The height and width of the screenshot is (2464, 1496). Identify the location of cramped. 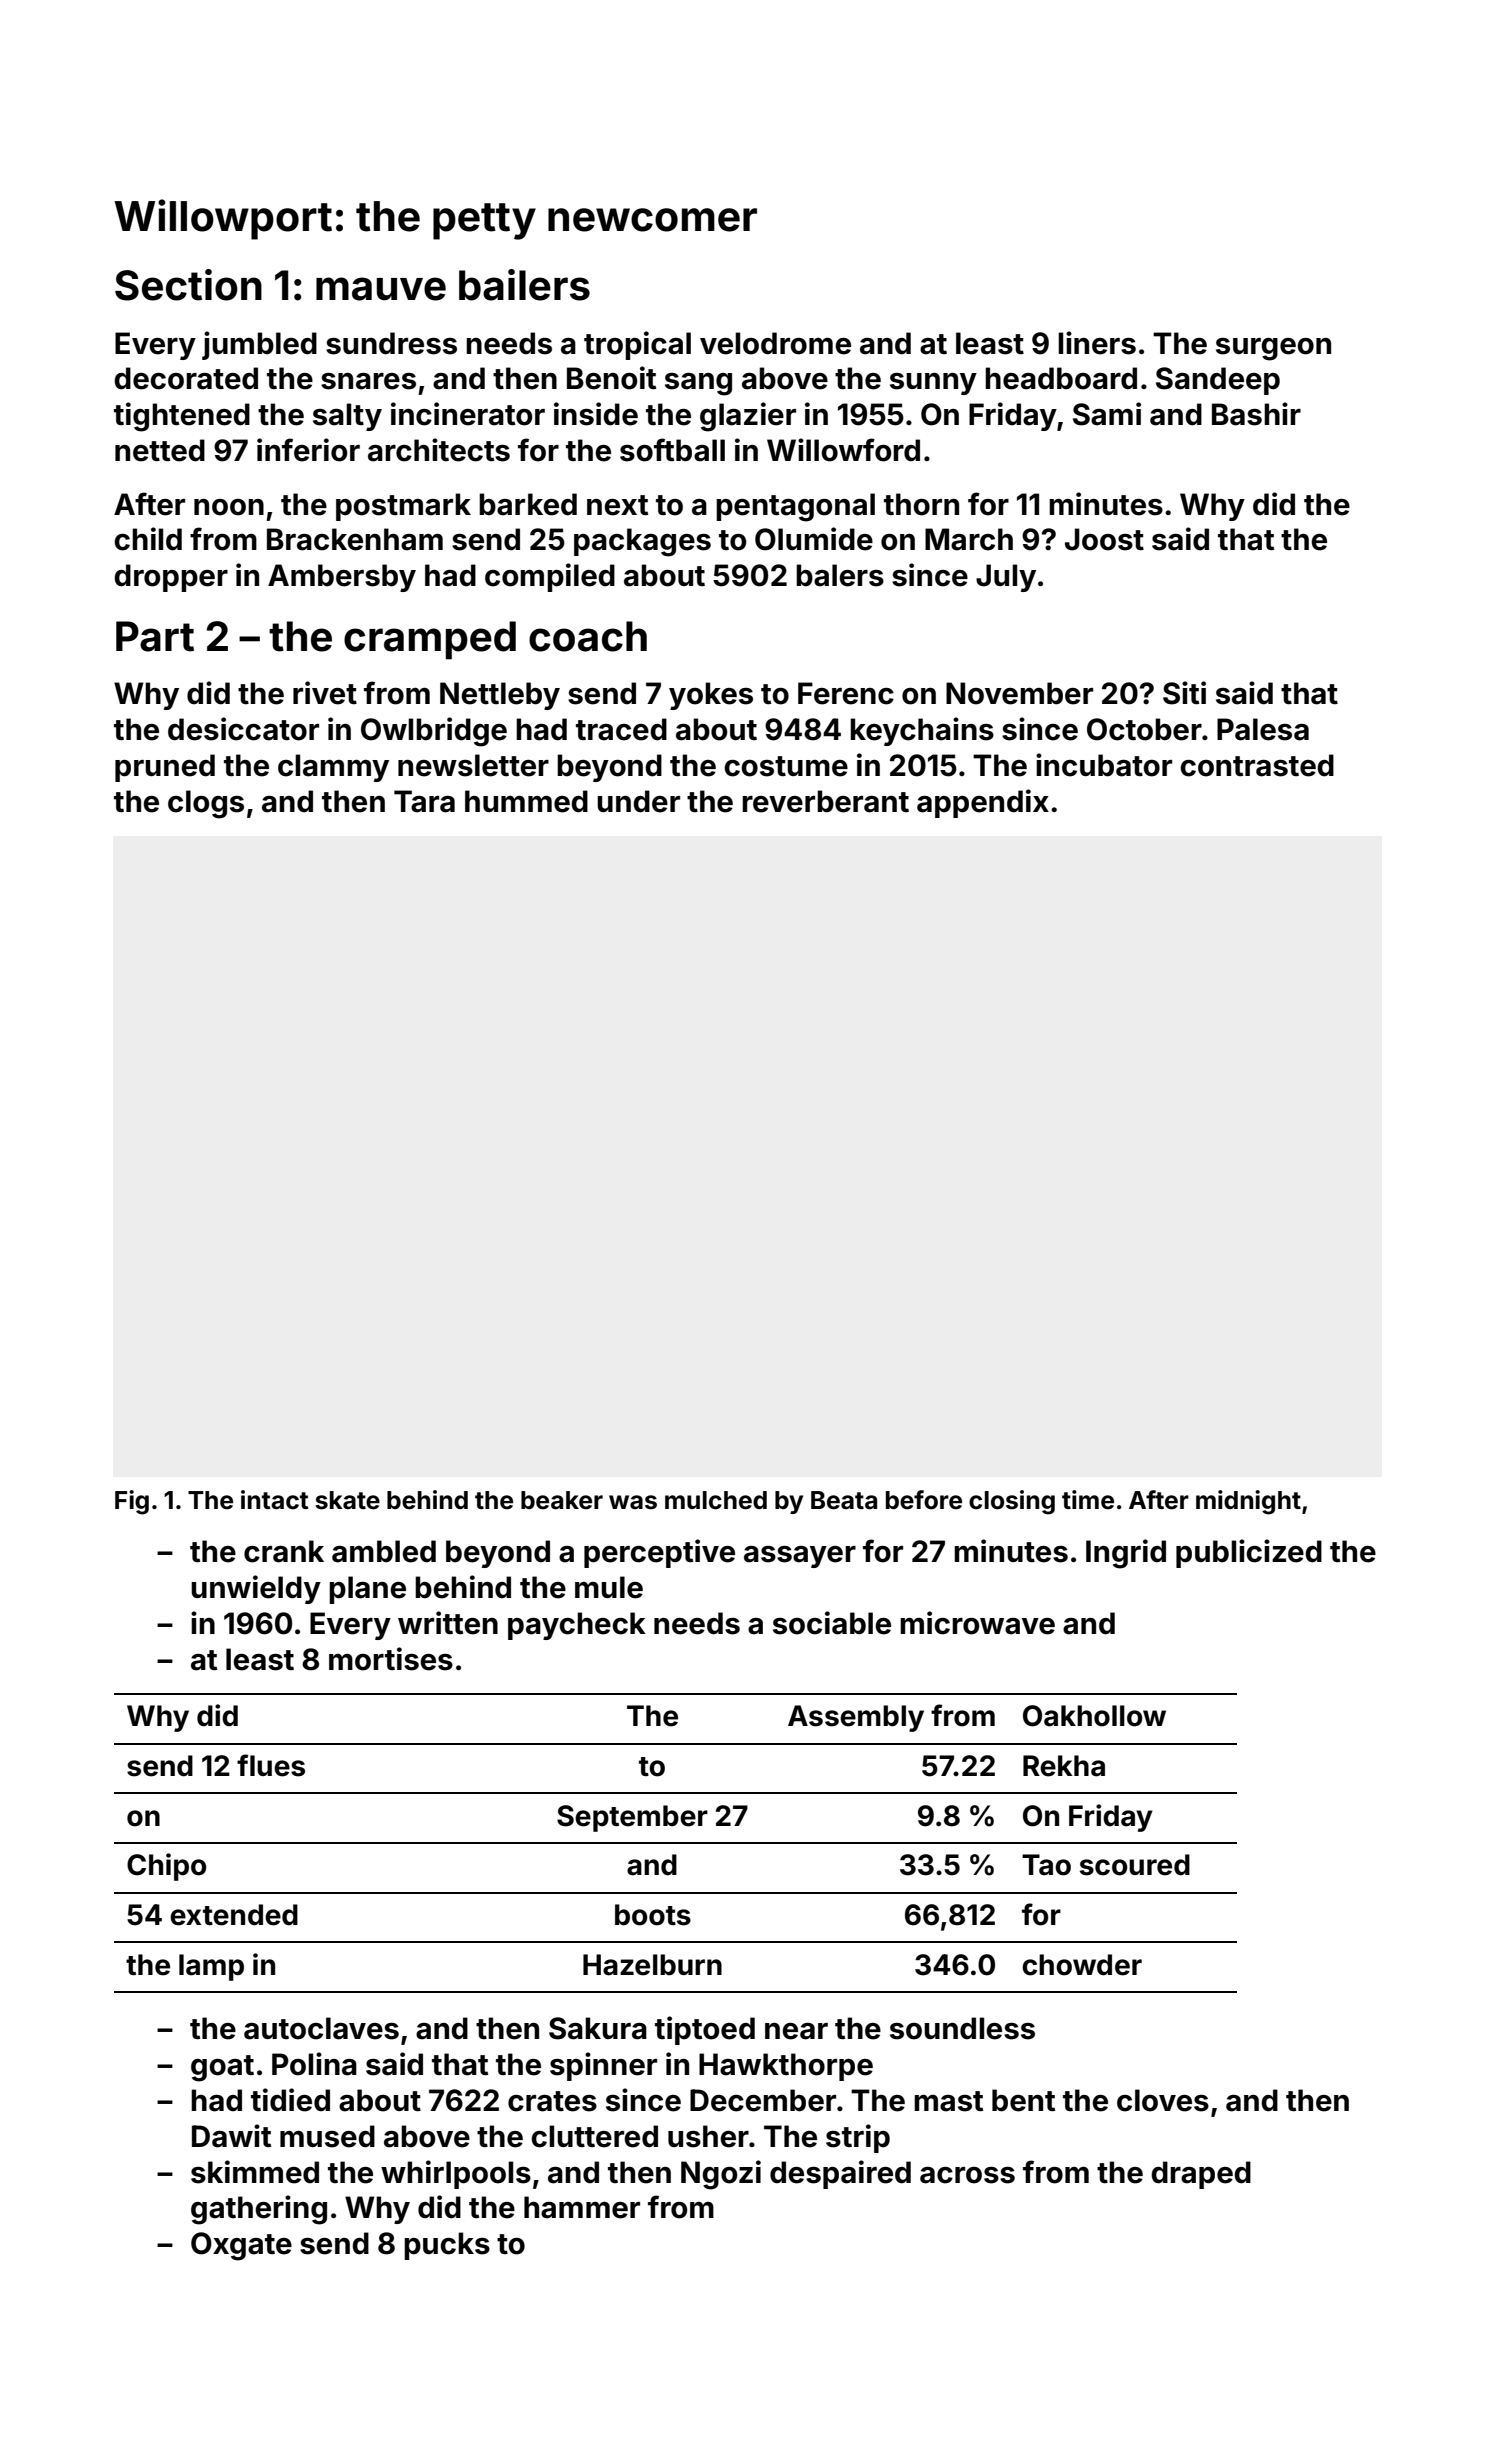
(430, 640).
